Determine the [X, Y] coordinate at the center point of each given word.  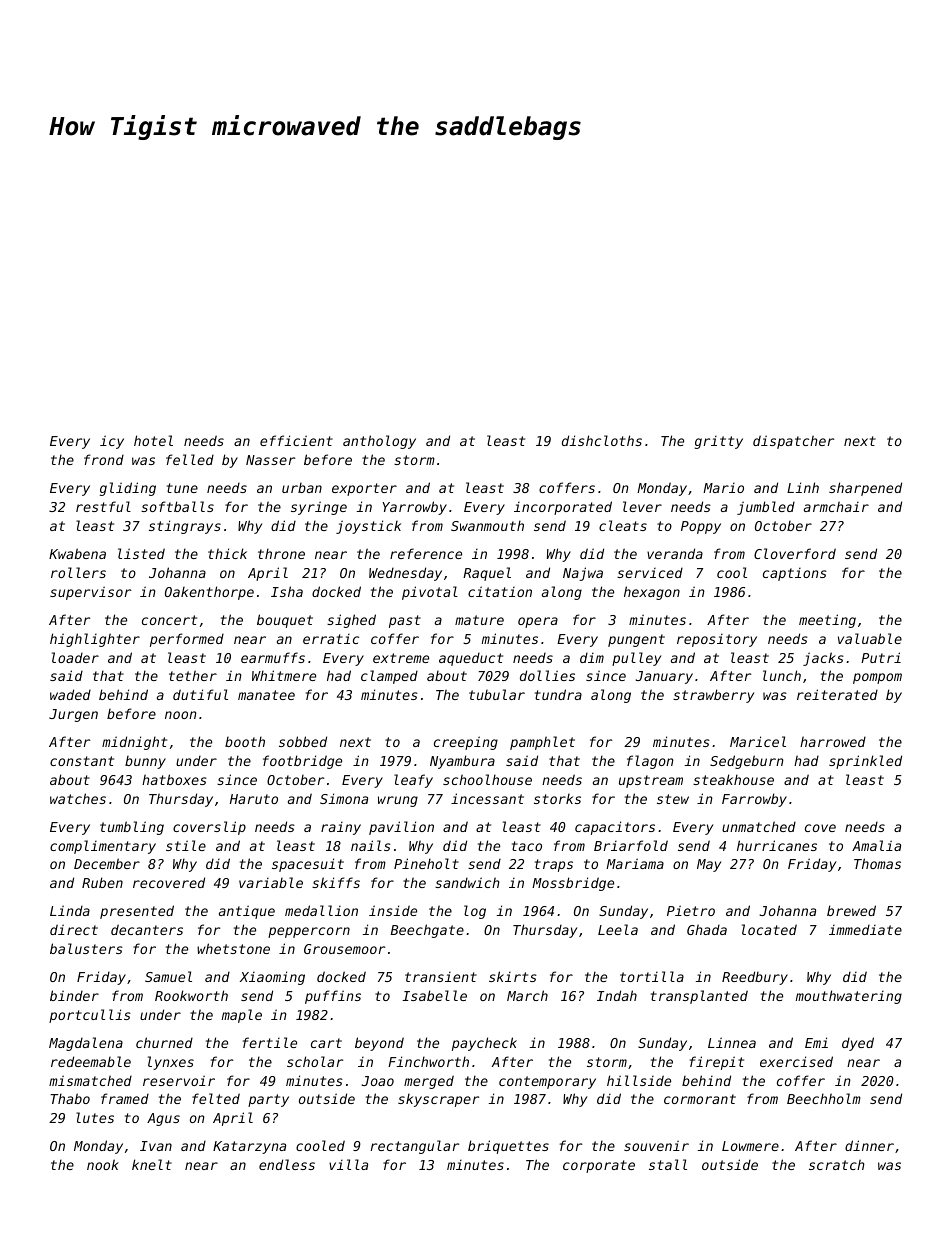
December [107, 863]
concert [169, 620]
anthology [379, 442]
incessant [487, 798]
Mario [723, 488]
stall [668, 1164]
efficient [296, 440]
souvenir [656, 1145]
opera [538, 622]
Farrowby [754, 800]
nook [103, 1164]
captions [795, 574]
